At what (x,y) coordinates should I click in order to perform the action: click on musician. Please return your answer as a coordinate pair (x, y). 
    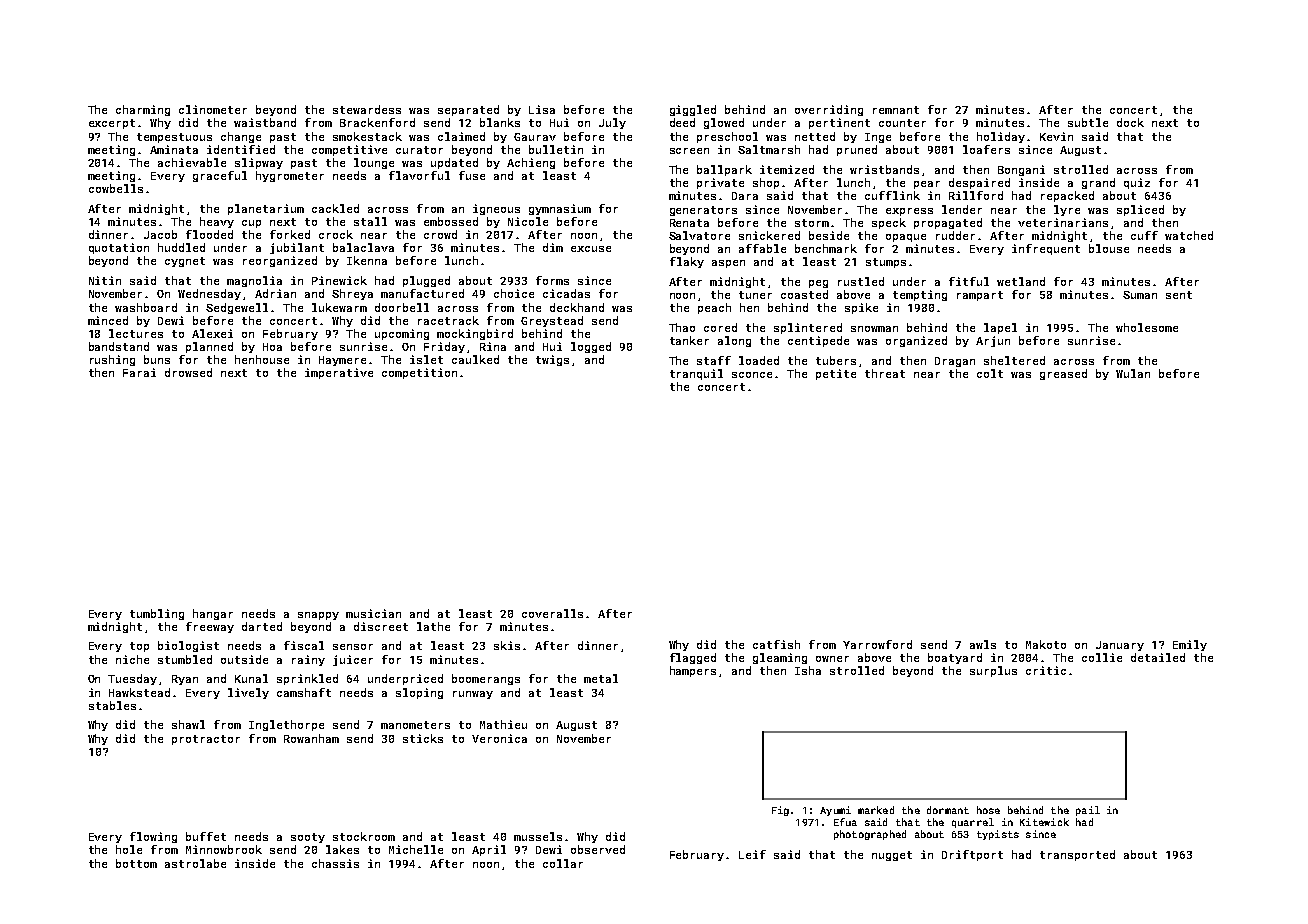
    Looking at the image, I should click on (373, 613).
